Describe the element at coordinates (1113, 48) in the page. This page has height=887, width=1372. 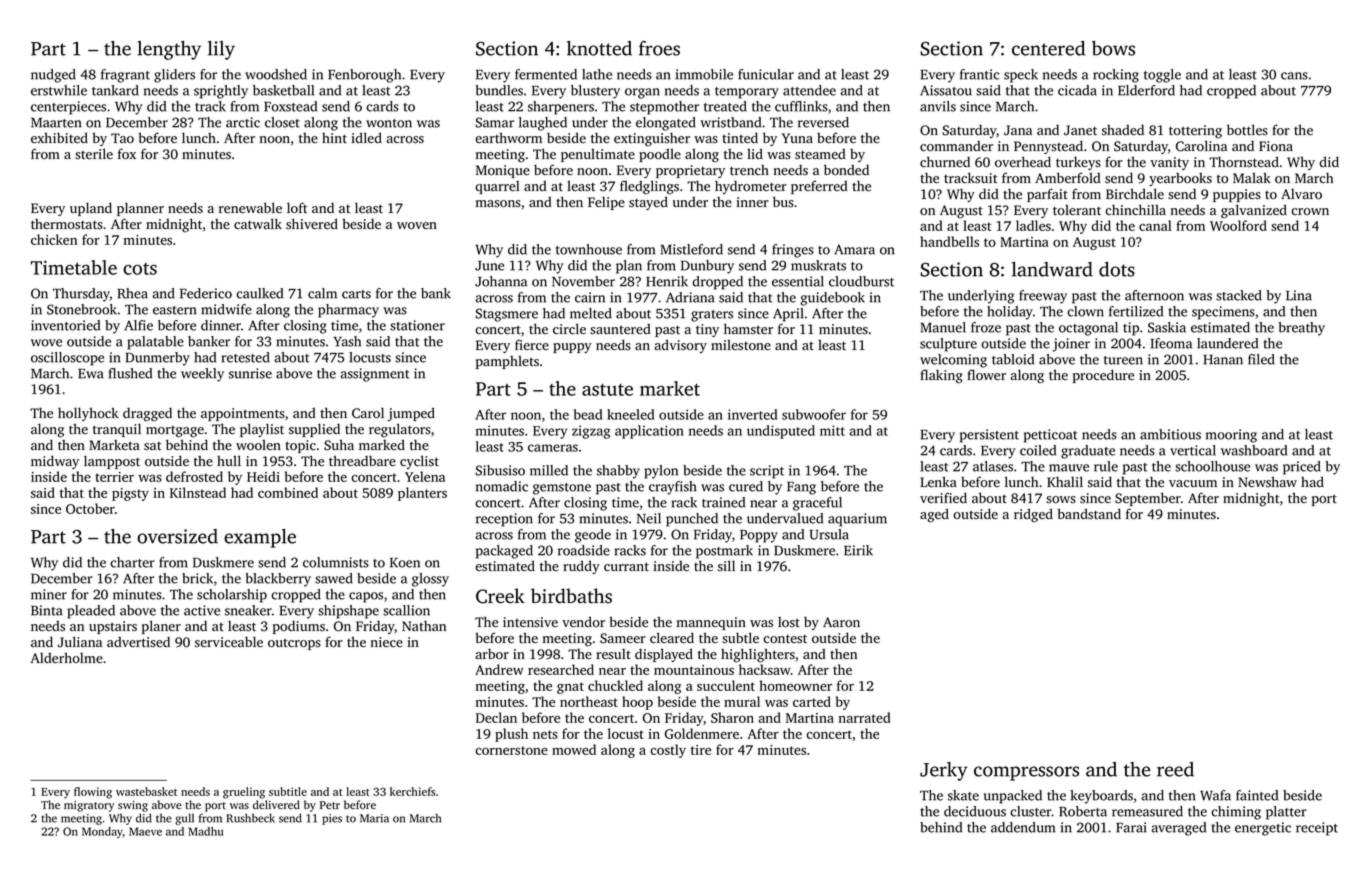
I see `bows` at that location.
